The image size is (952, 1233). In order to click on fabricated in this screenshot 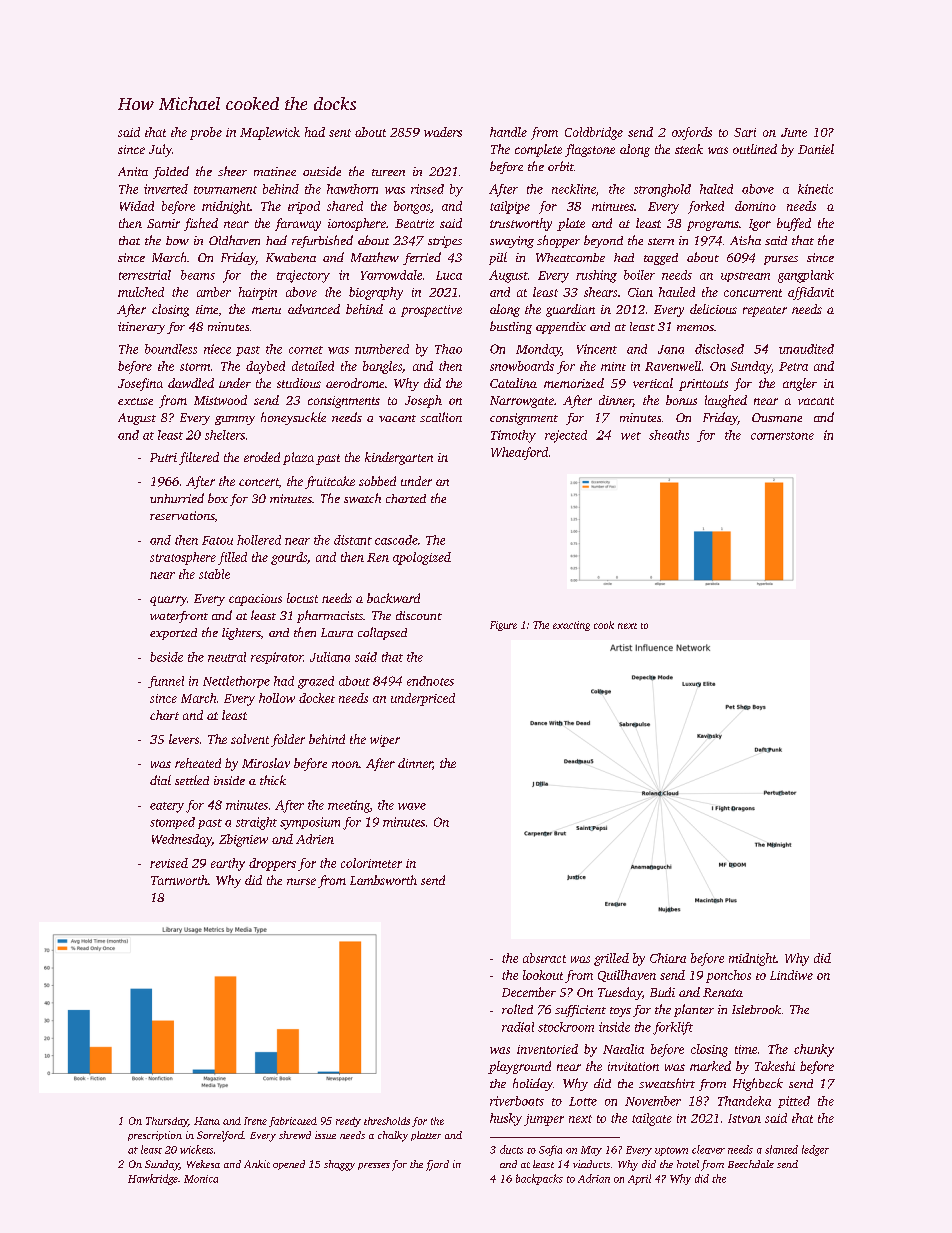, I will do `click(293, 1122)`.
